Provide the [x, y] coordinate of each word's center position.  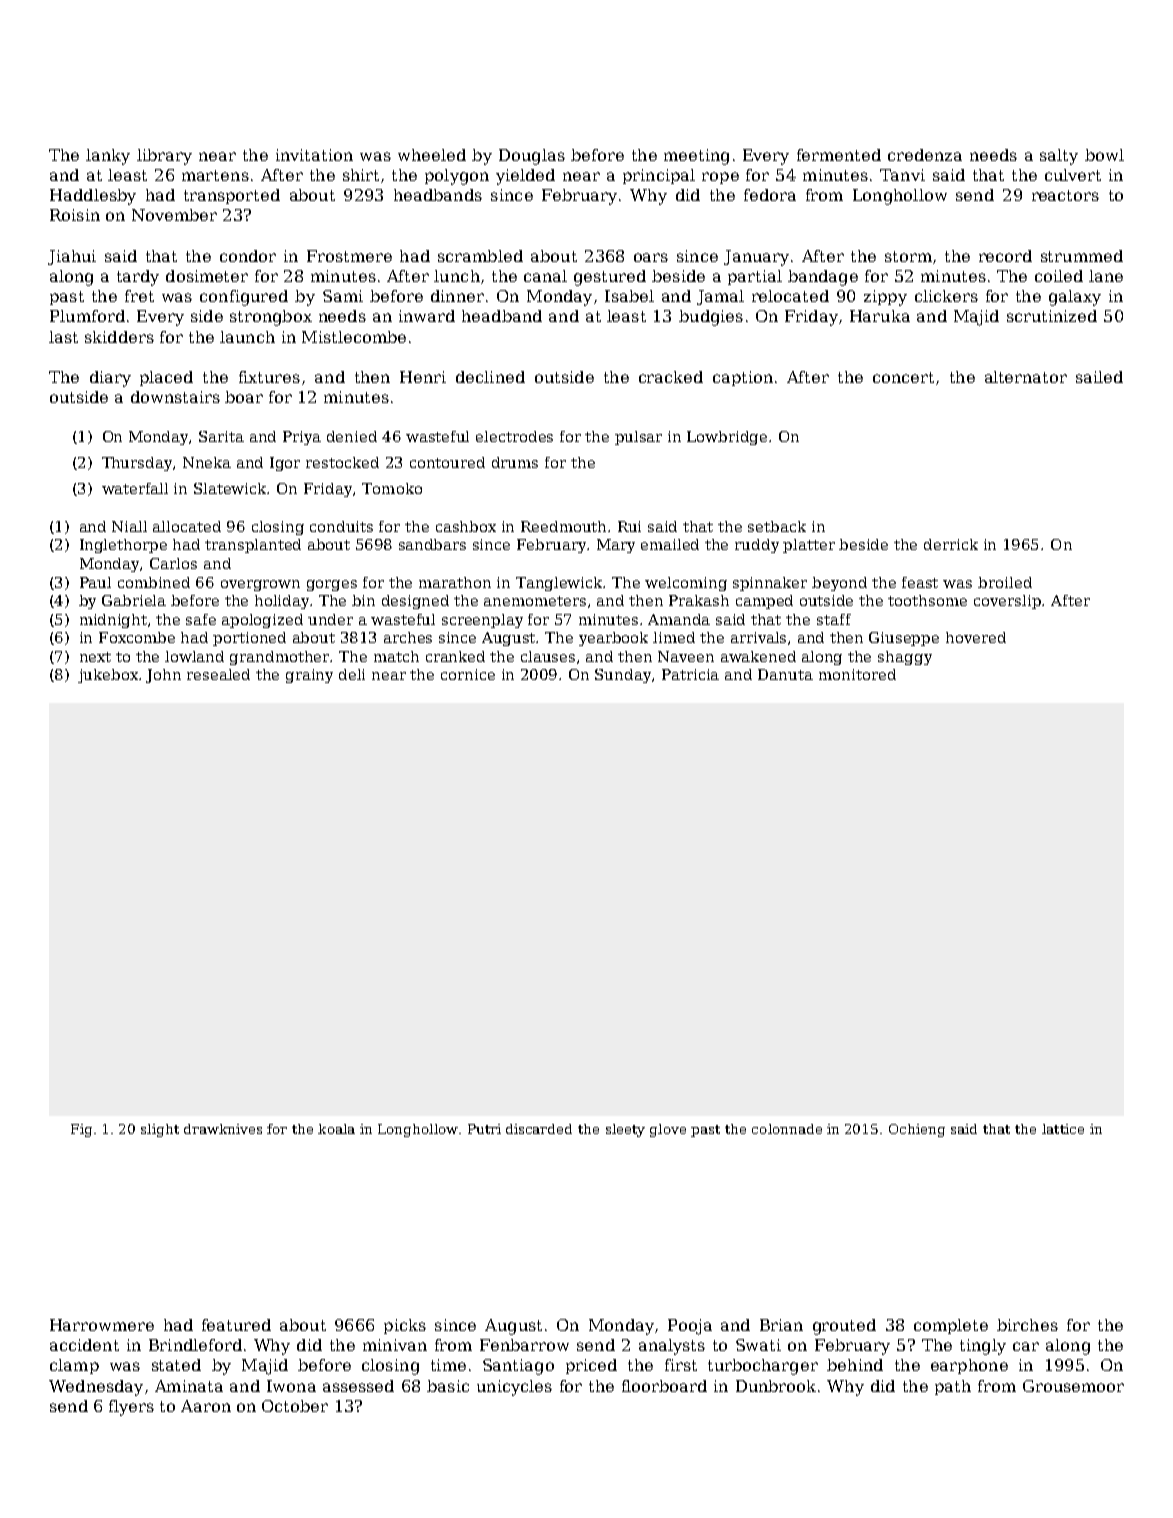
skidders [119, 337]
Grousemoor [1073, 1386]
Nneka [207, 462]
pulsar [638, 438]
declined [490, 377]
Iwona [291, 1386]
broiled [1005, 582]
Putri [484, 1129]
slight [160, 1130]
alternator [1026, 377]
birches [1027, 1325]
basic [448, 1386]
